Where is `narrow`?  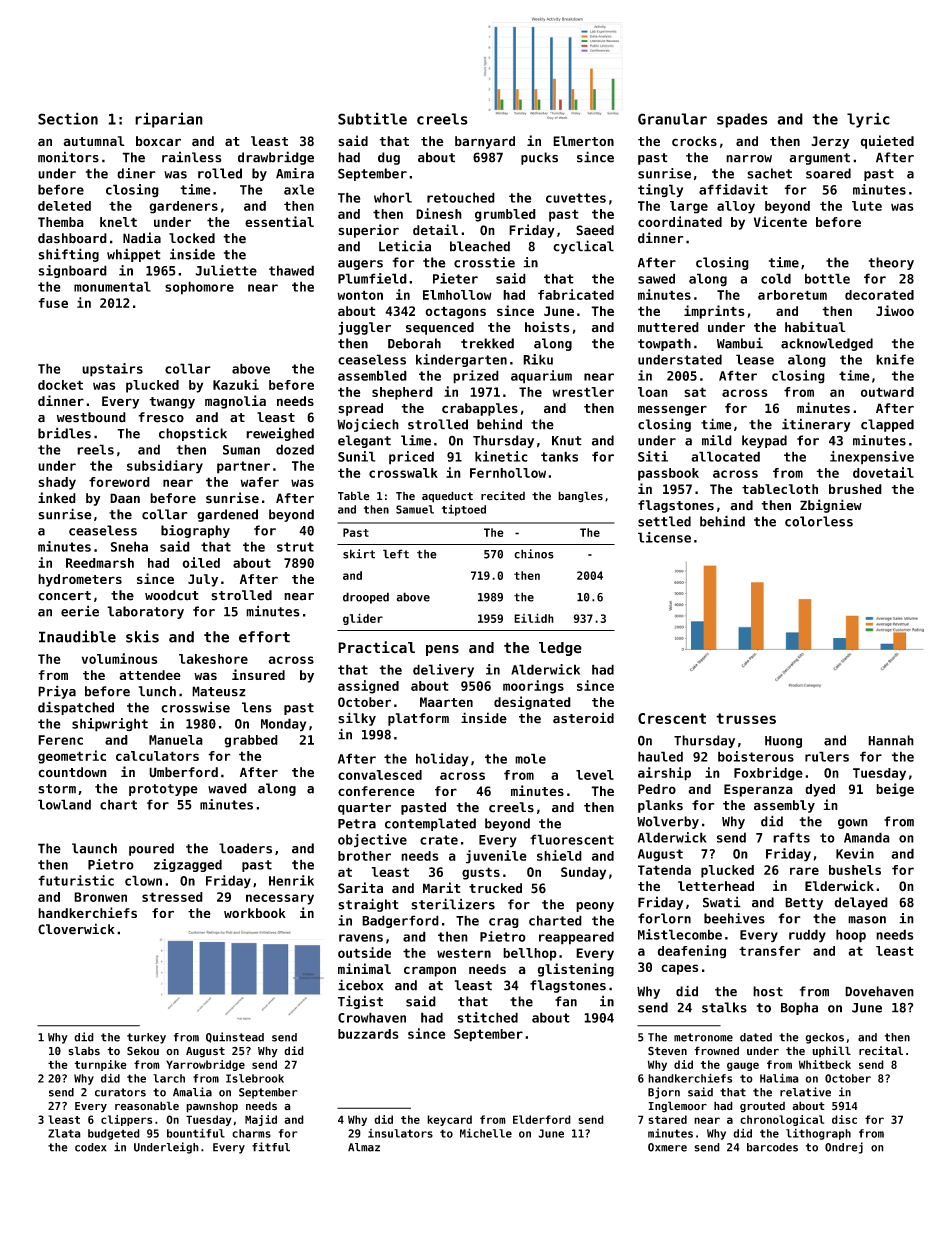
narrow is located at coordinates (749, 159).
